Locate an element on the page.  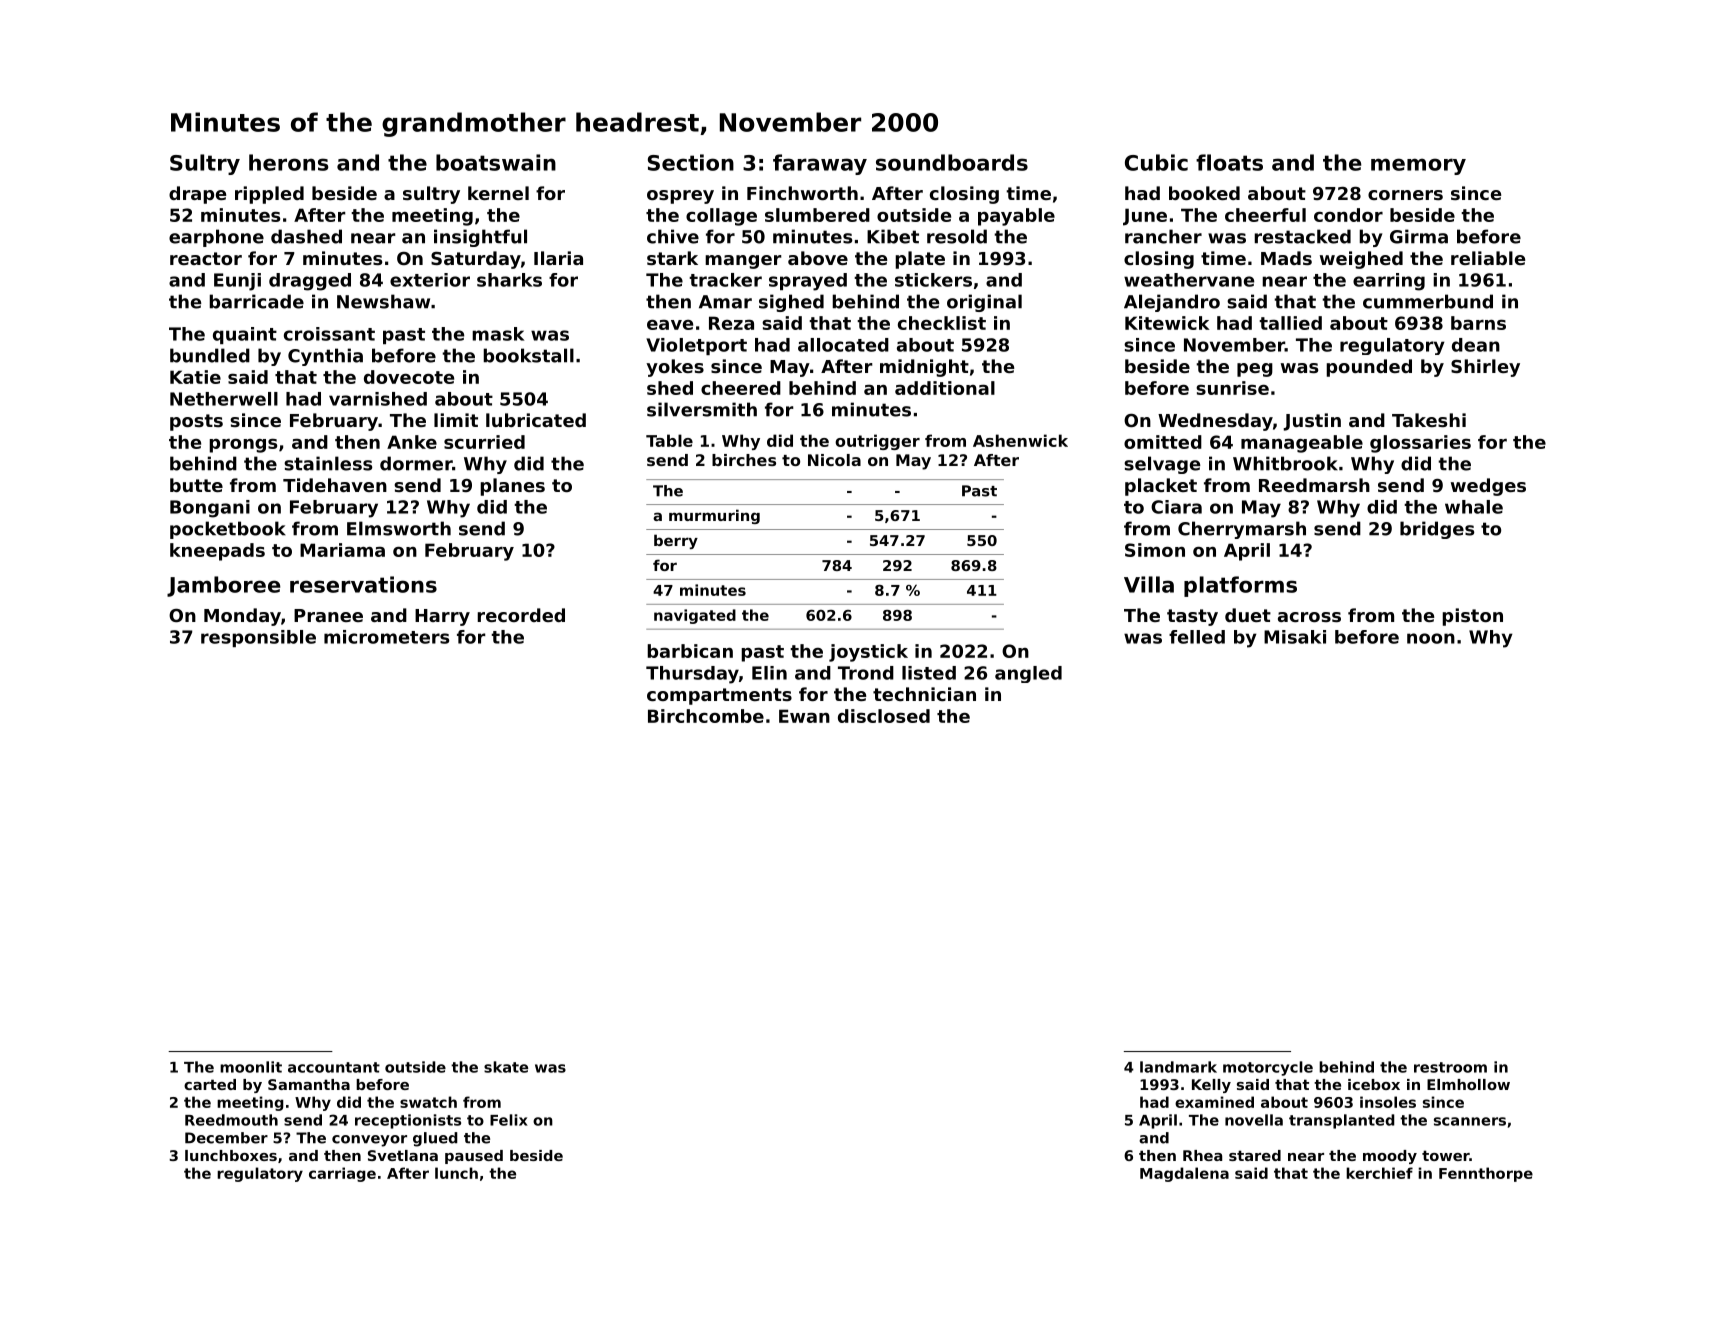
barns is located at coordinates (1478, 323).
